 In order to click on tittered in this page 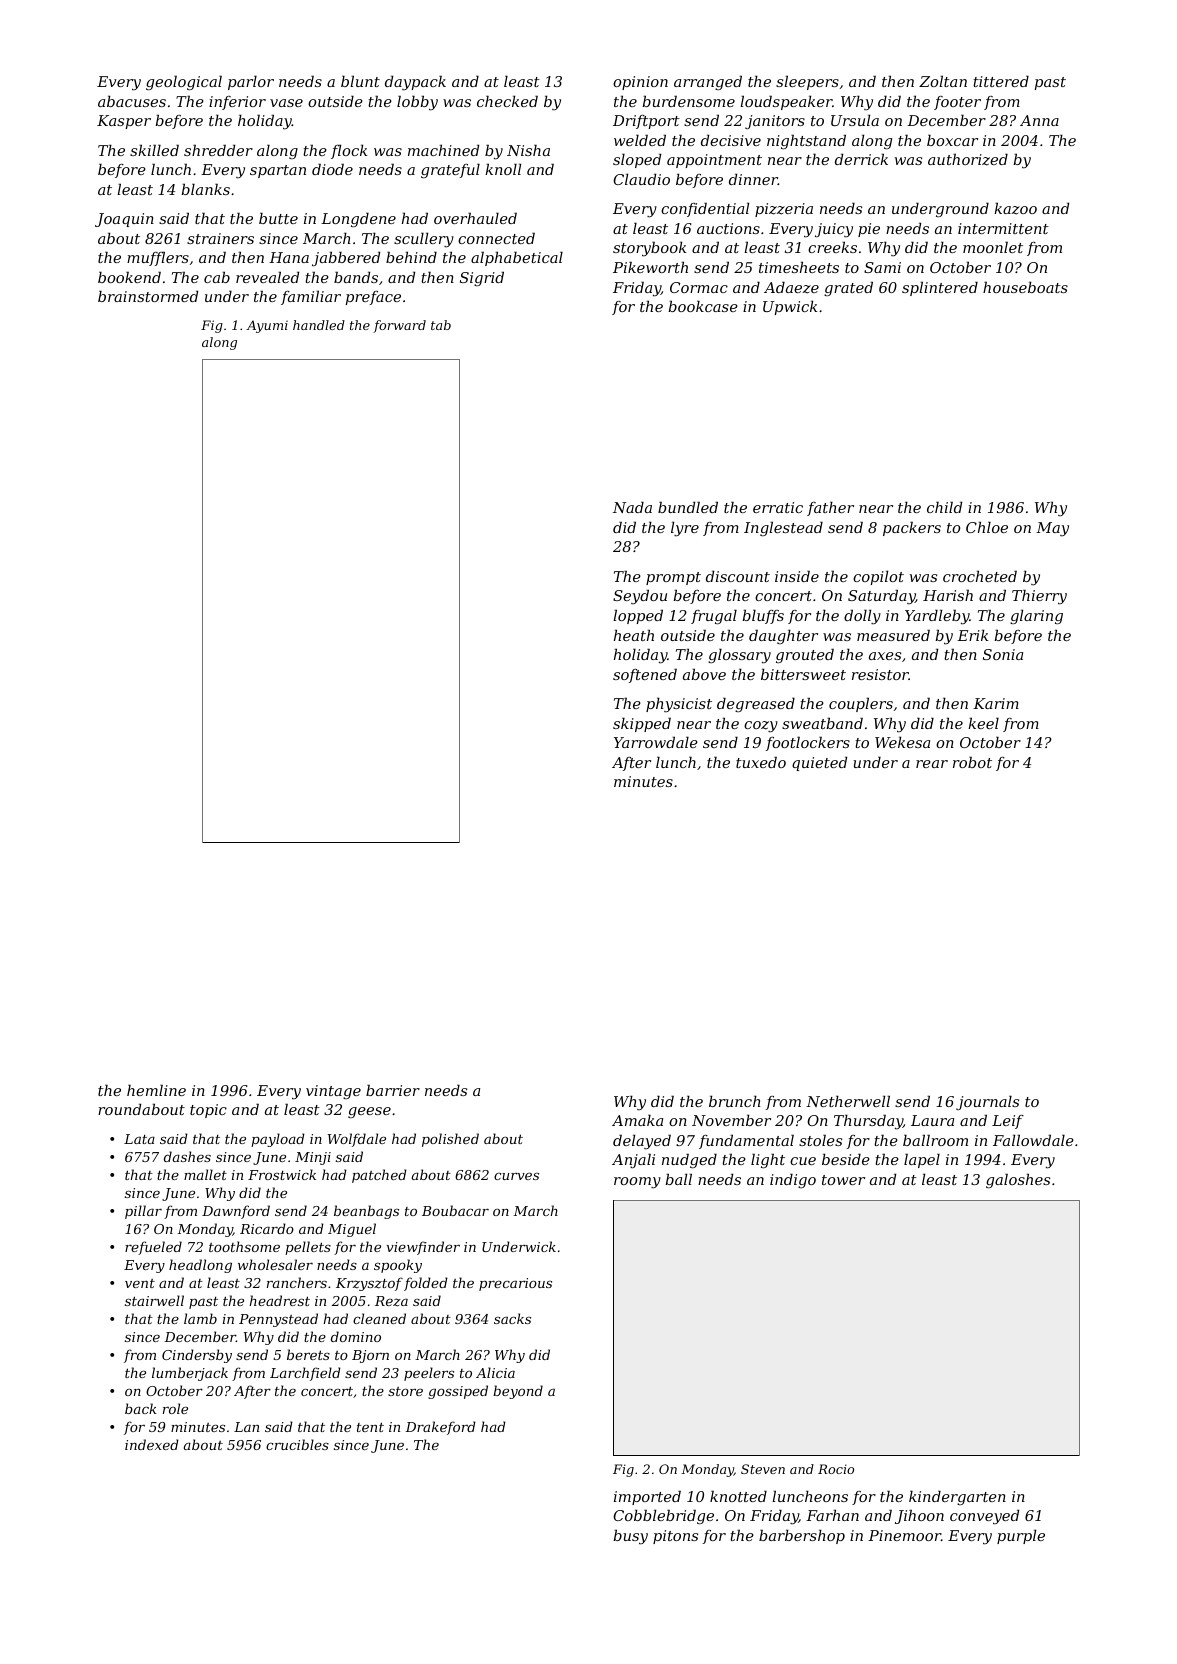, I will do `click(1001, 81)`.
